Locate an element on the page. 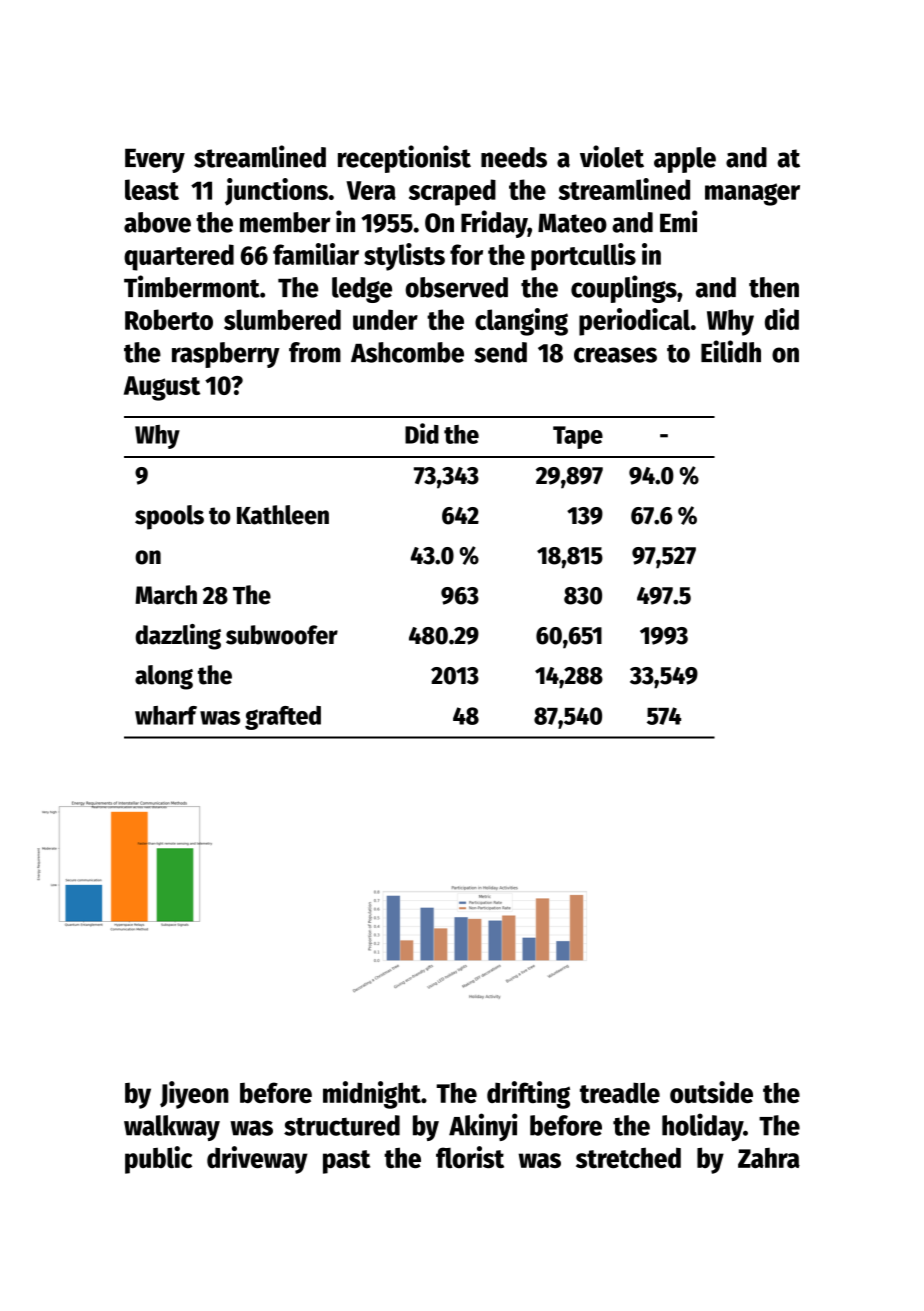  send is located at coordinates (500, 352).
